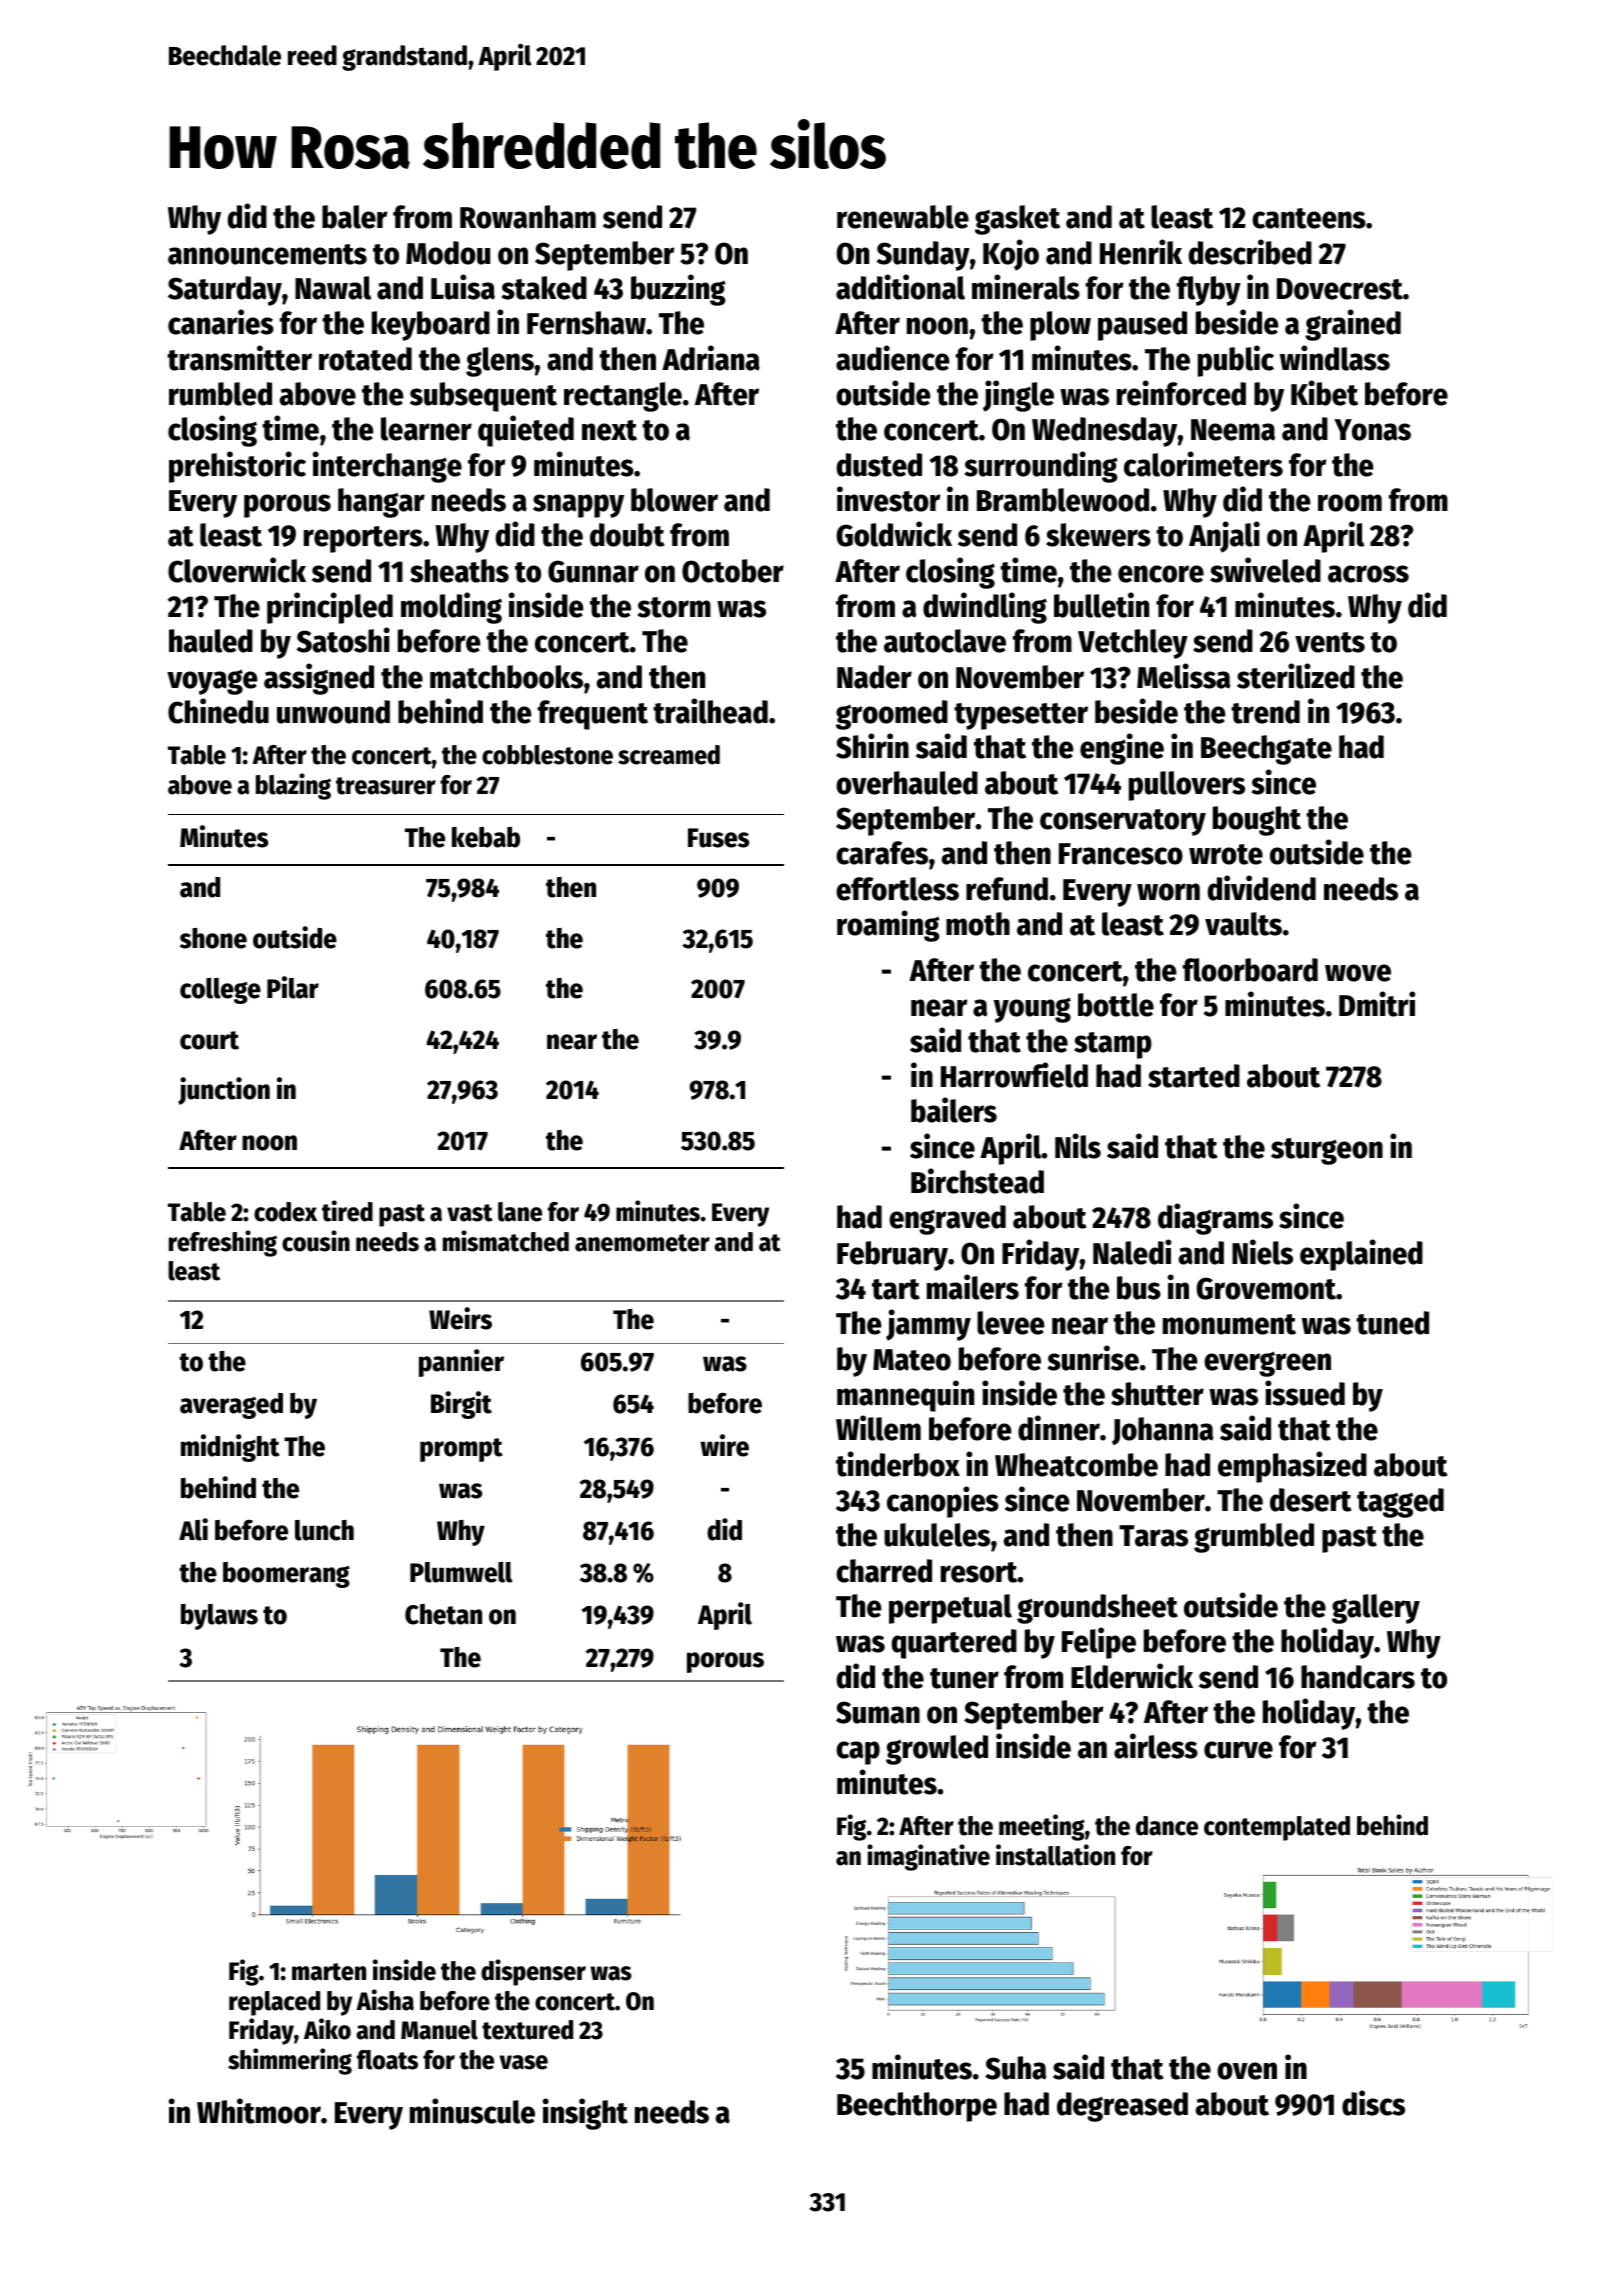  Describe the element at coordinates (259, 2111) in the screenshot. I see `Whitmoor` at that location.
